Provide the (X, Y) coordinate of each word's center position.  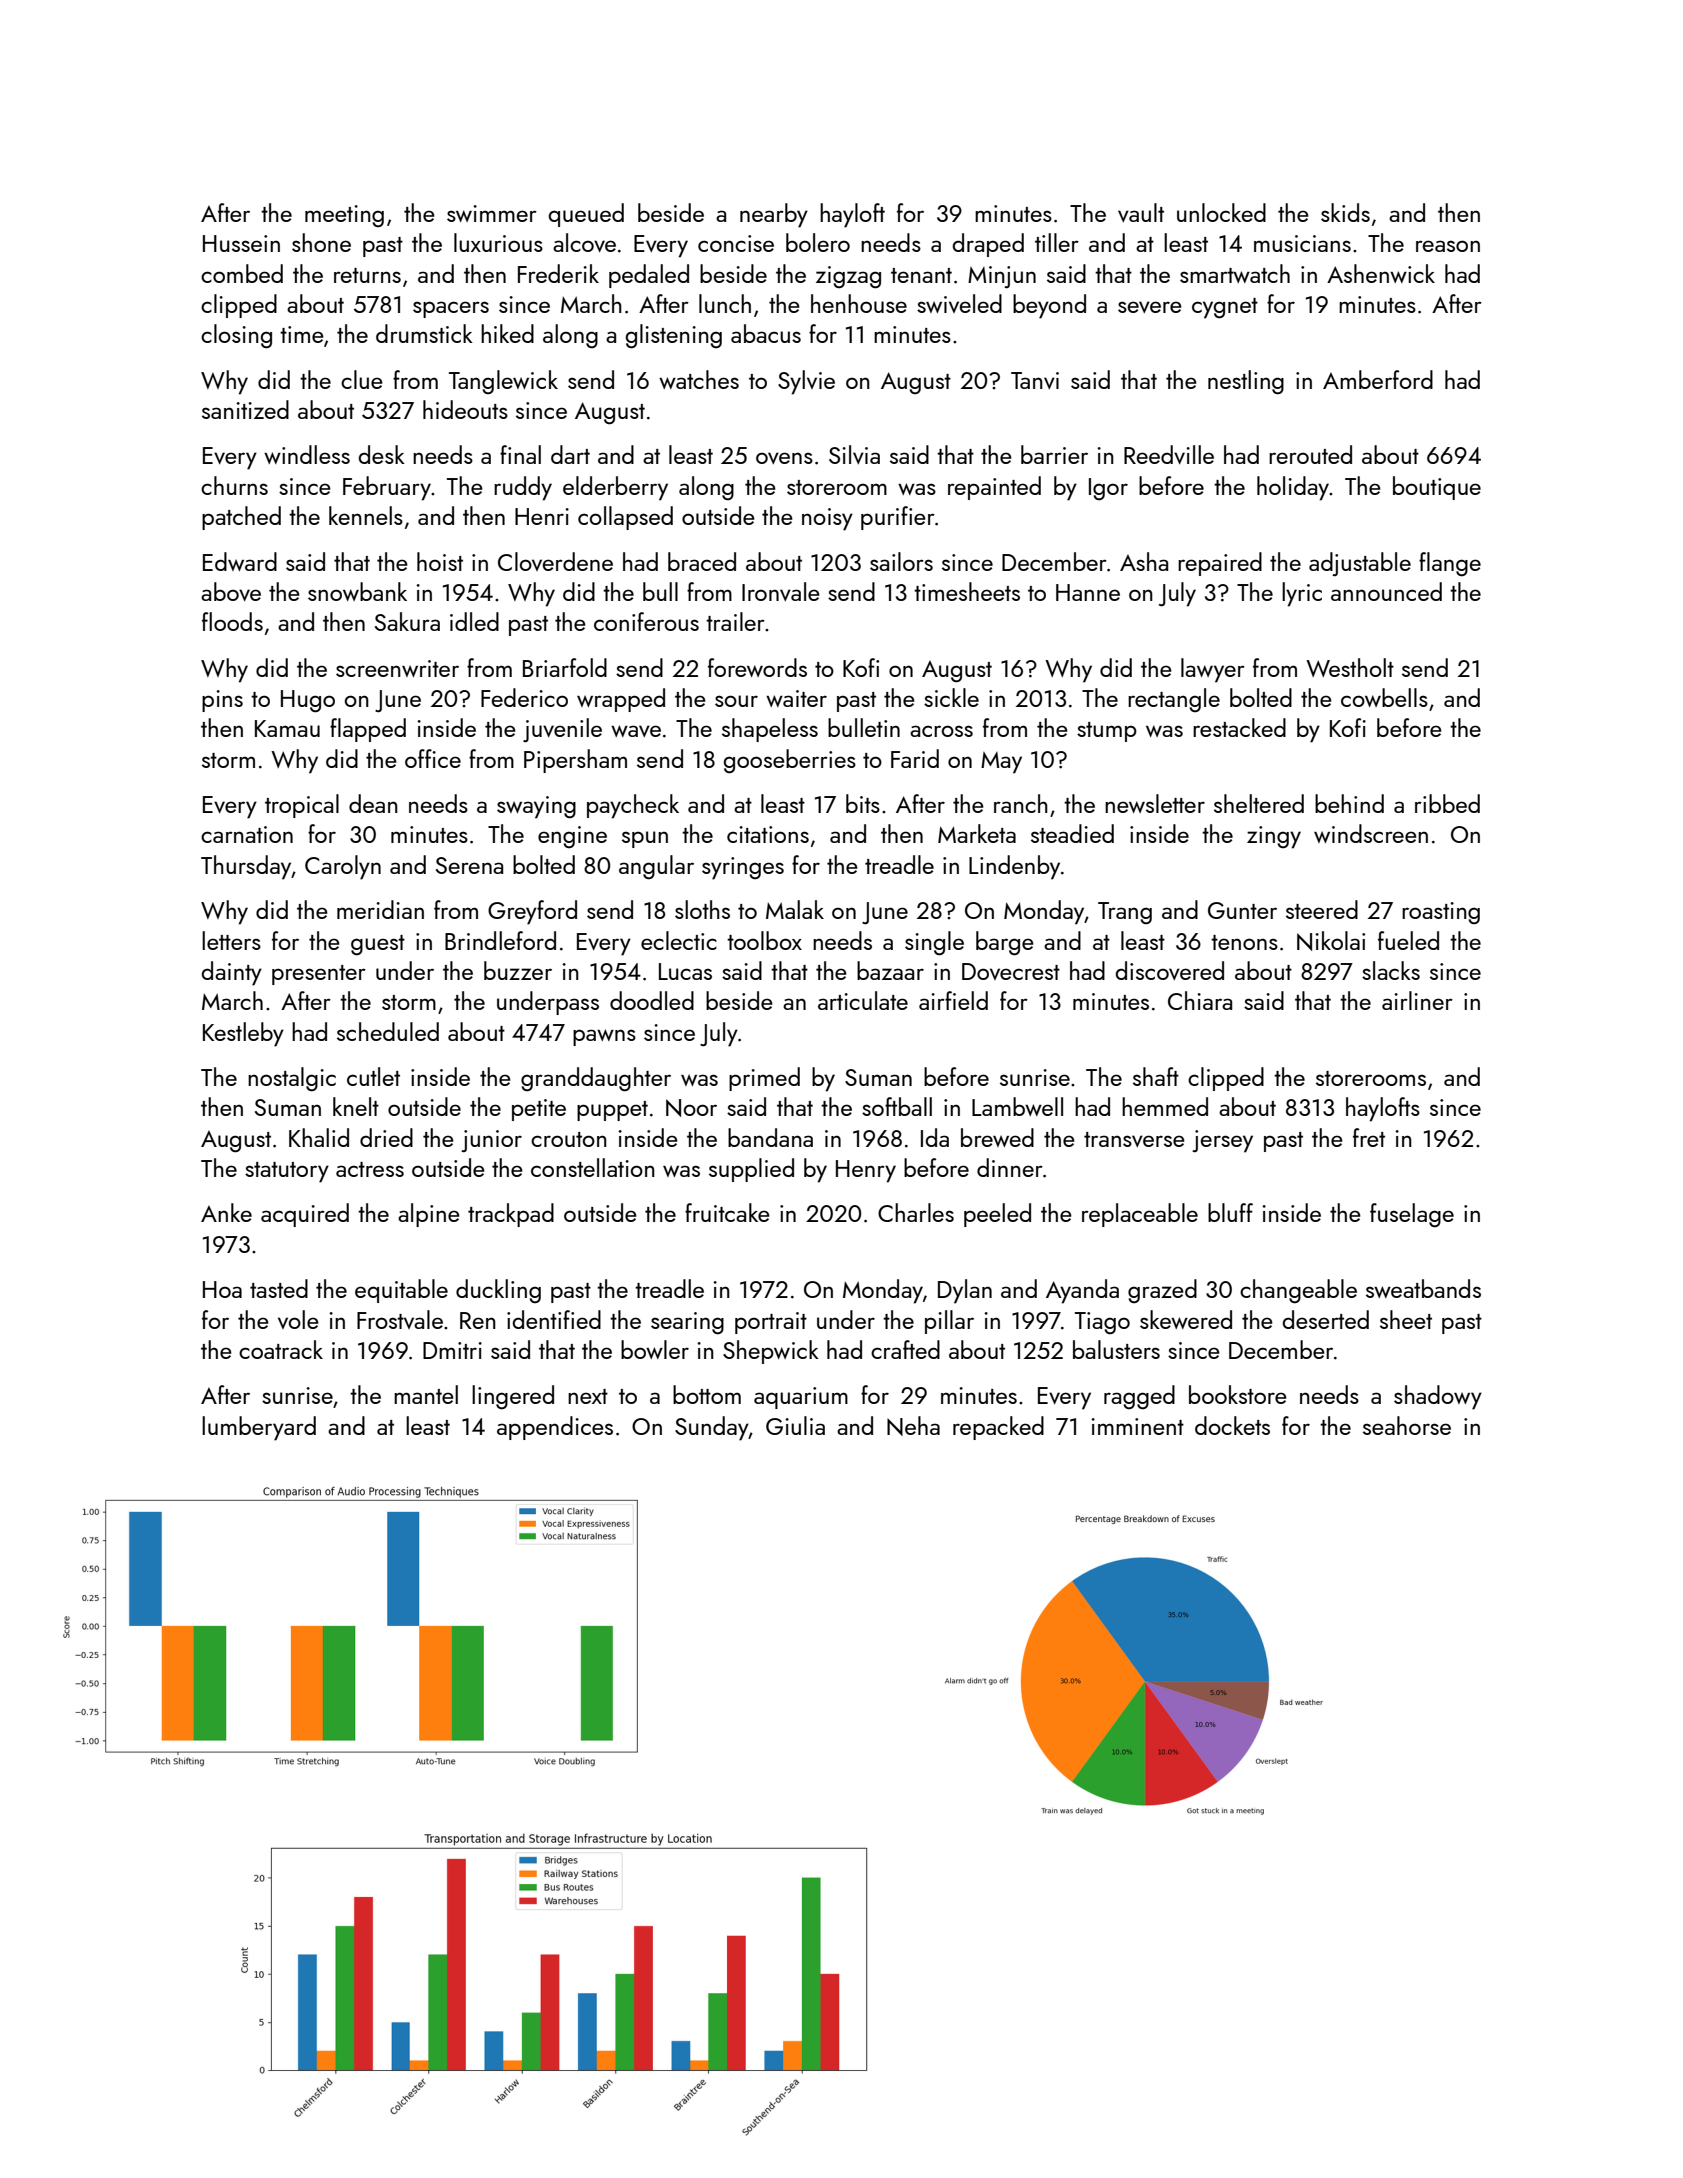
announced (1386, 591)
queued (586, 215)
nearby (774, 215)
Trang (1125, 913)
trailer (735, 621)
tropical (302, 806)
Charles (916, 1212)
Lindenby (1014, 867)
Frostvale (400, 1319)
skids (1345, 212)
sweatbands (1423, 1288)
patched (241, 518)
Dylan (965, 1291)
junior (491, 1141)
